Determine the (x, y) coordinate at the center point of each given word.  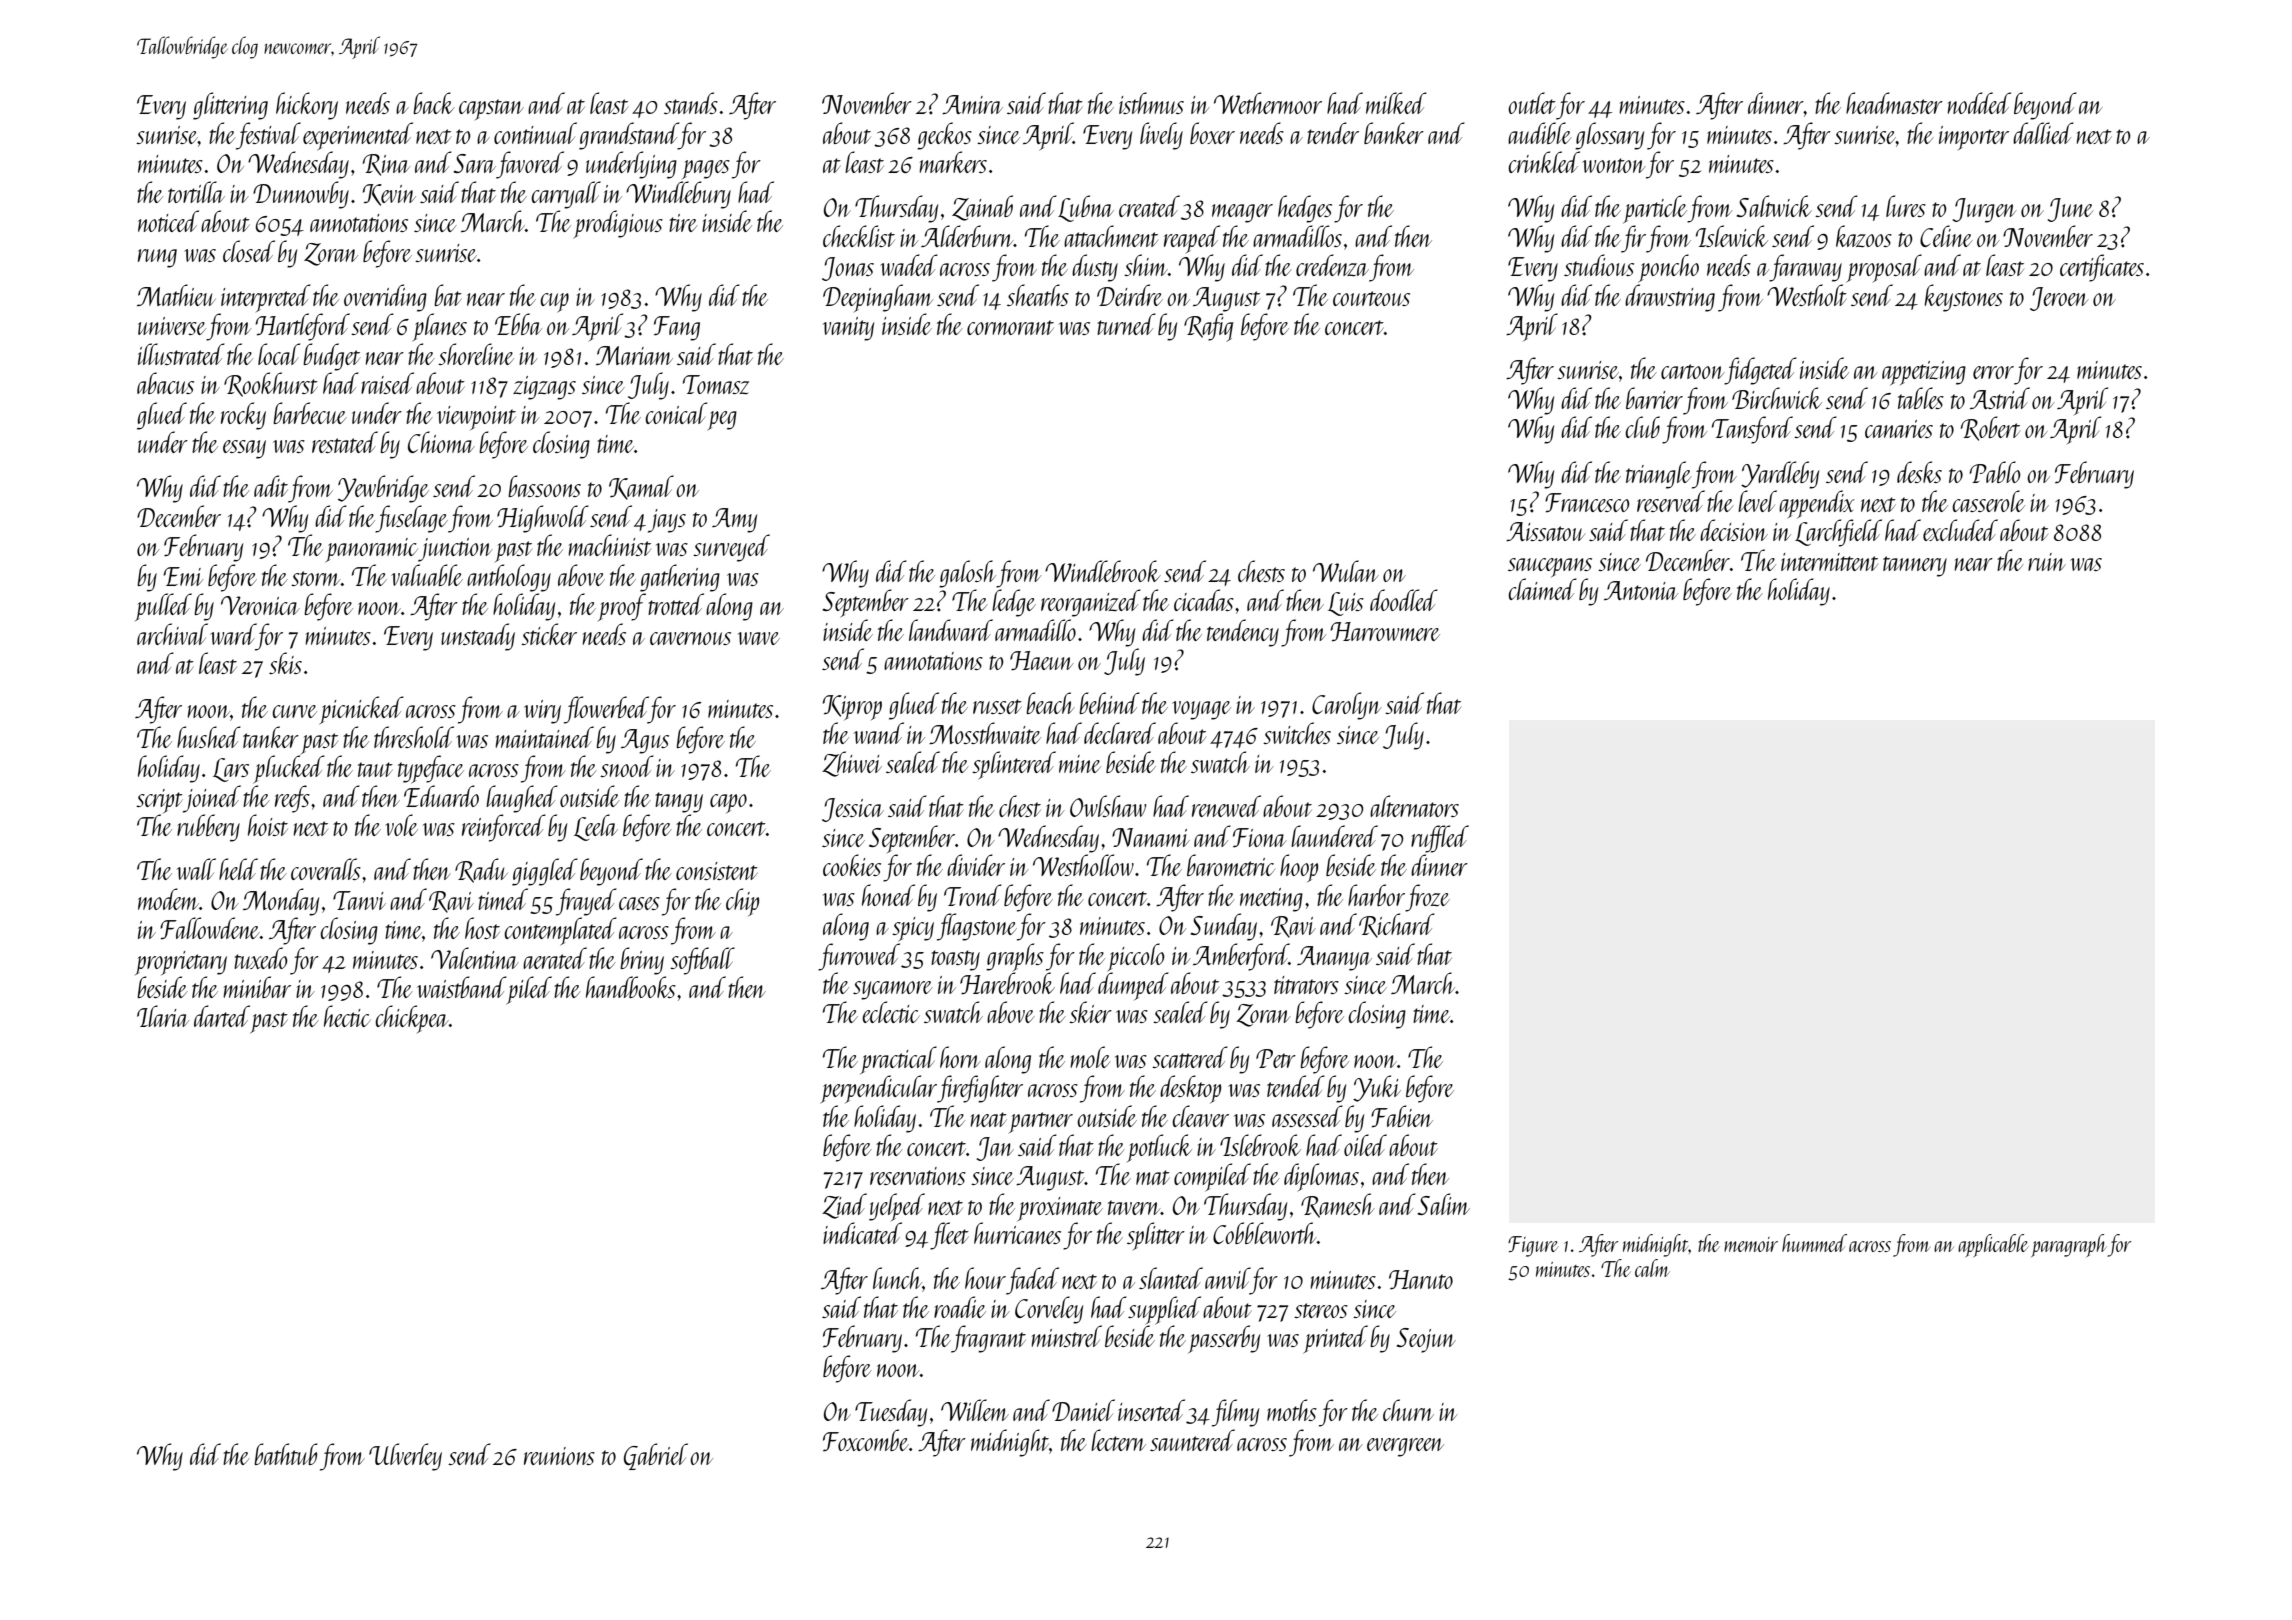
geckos (944, 136)
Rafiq (1209, 327)
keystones (1964, 298)
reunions (559, 1456)
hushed (209, 737)
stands (691, 103)
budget (331, 357)
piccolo (1136, 957)
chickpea (412, 1019)
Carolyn (1347, 706)
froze (1427, 898)
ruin (2047, 562)
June (2070, 210)
